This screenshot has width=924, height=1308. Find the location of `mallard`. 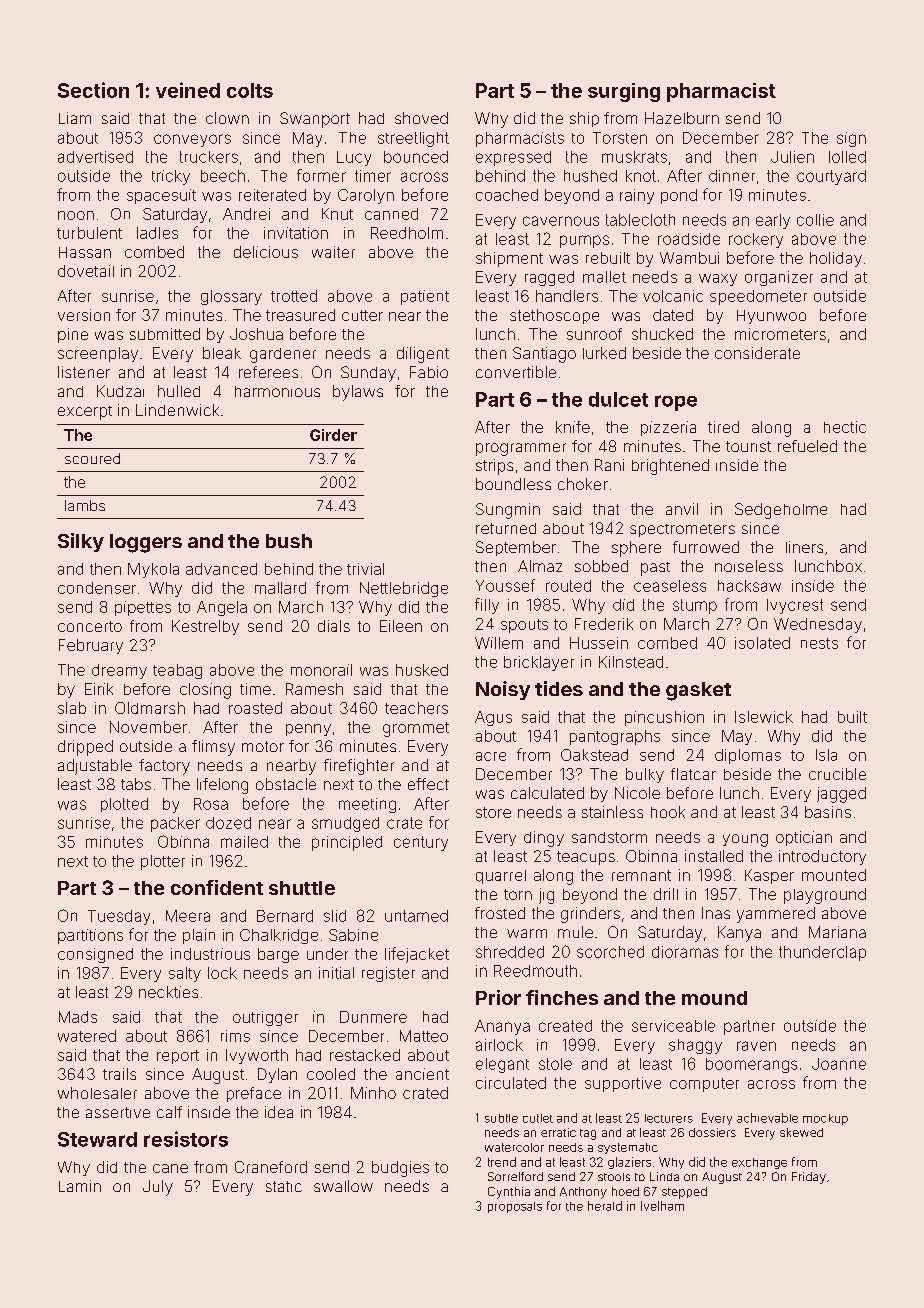

mallard is located at coordinates (280, 588).
